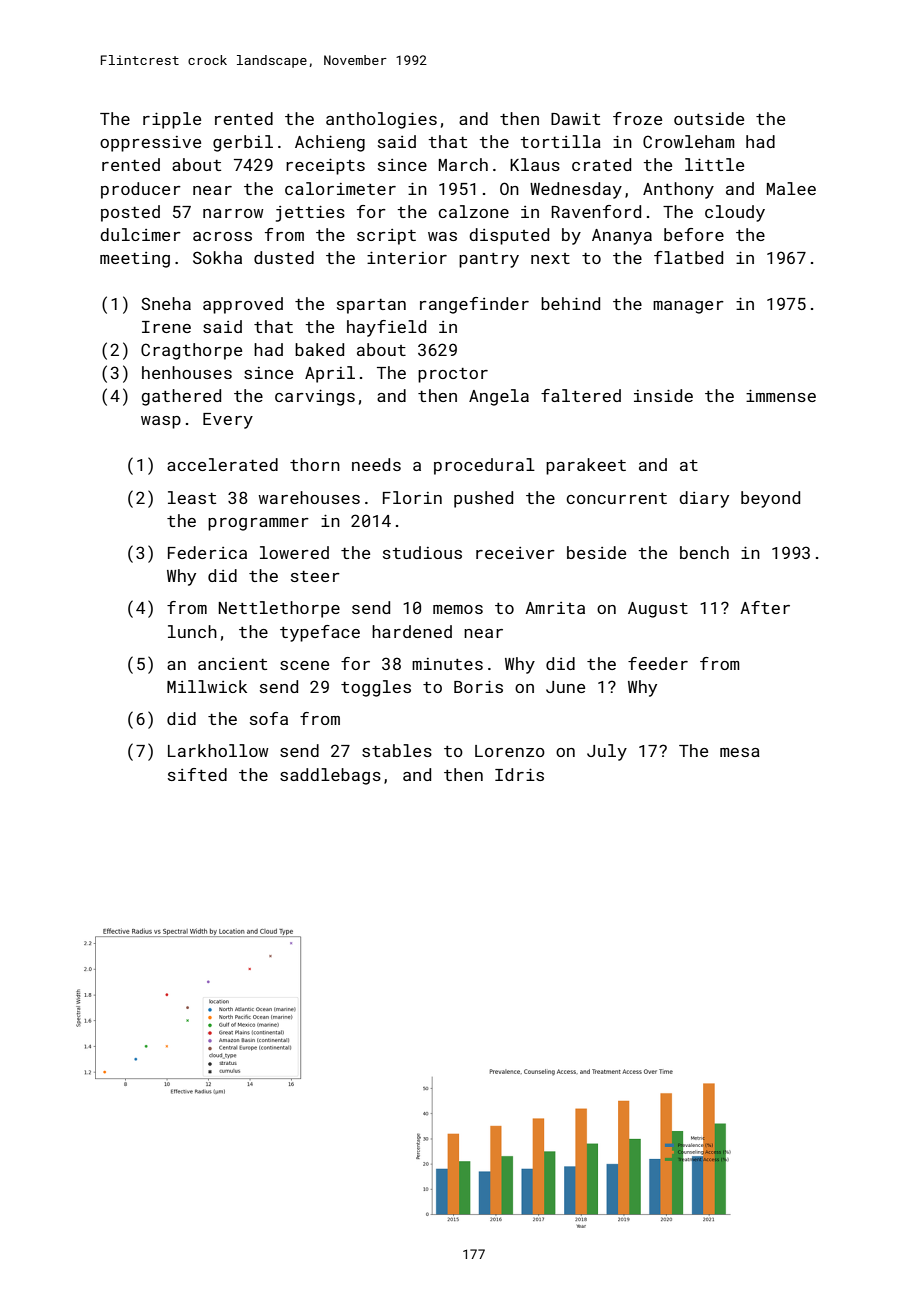  What do you see at coordinates (658, 663) in the page?
I see `feeder` at bounding box center [658, 663].
